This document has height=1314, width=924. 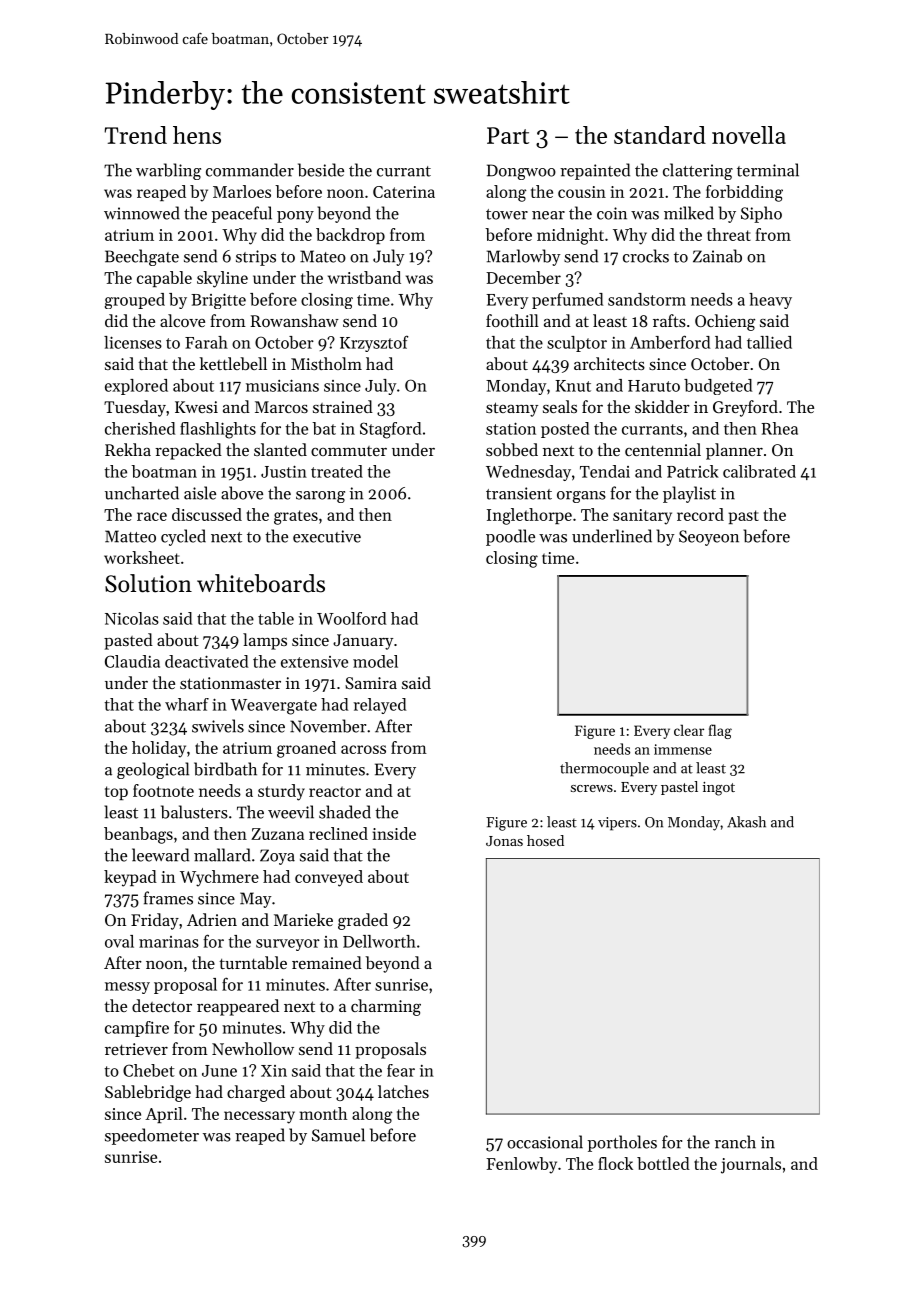 I want to click on Fenlowby, so click(x=521, y=1165).
